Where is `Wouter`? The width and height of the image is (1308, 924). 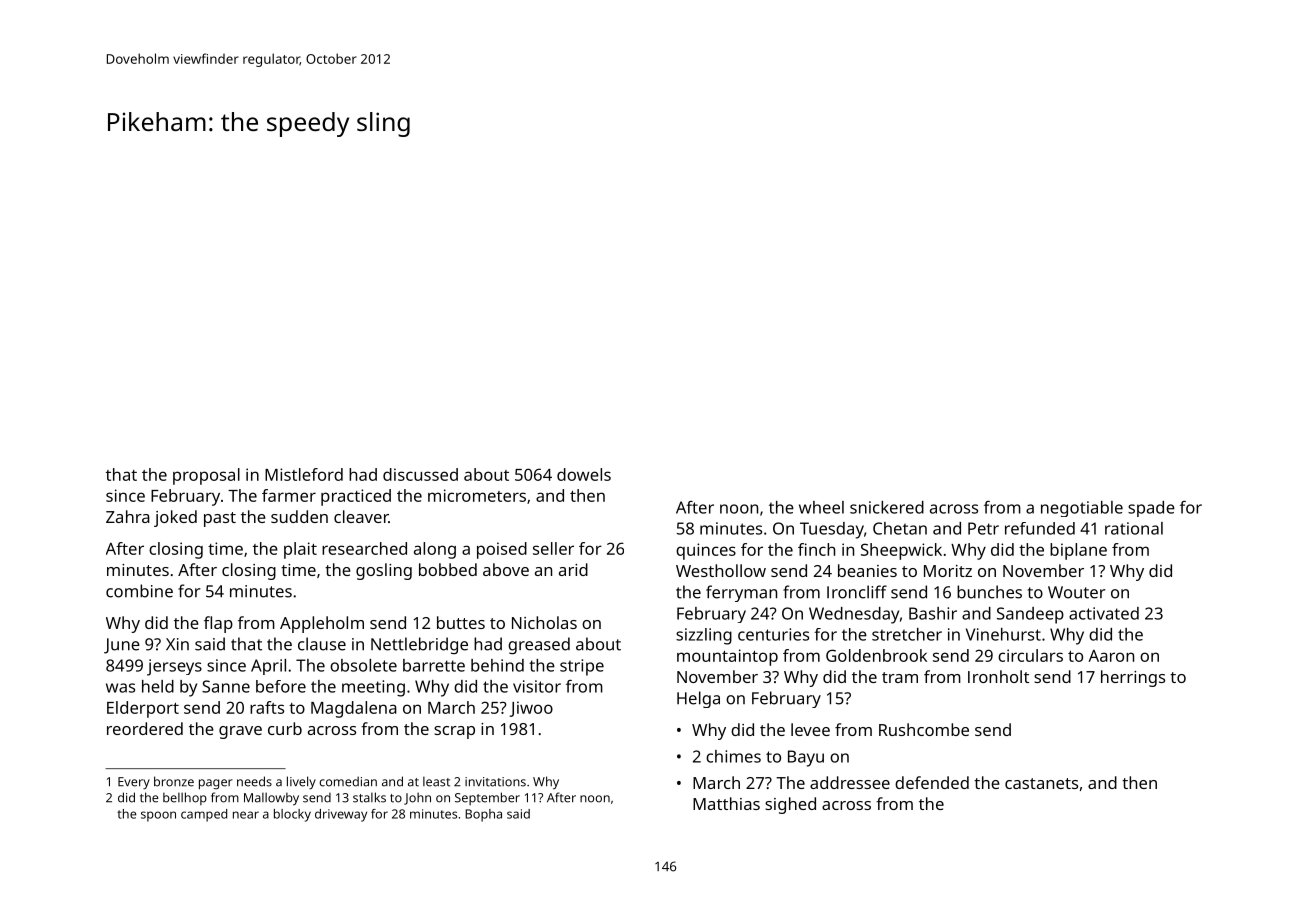 Wouter is located at coordinates (1077, 592).
